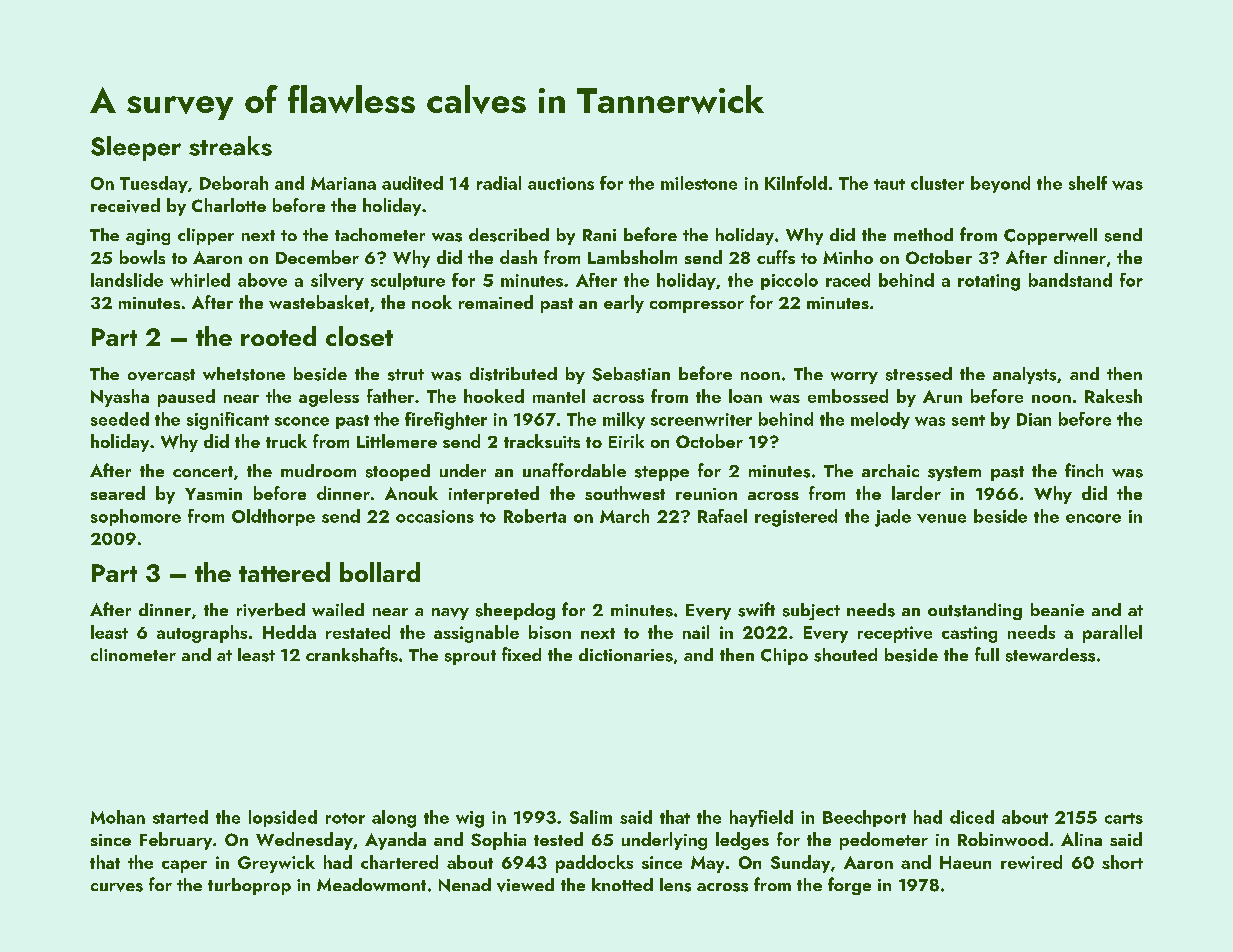  I want to click on Chipo, so click(784, 656).
